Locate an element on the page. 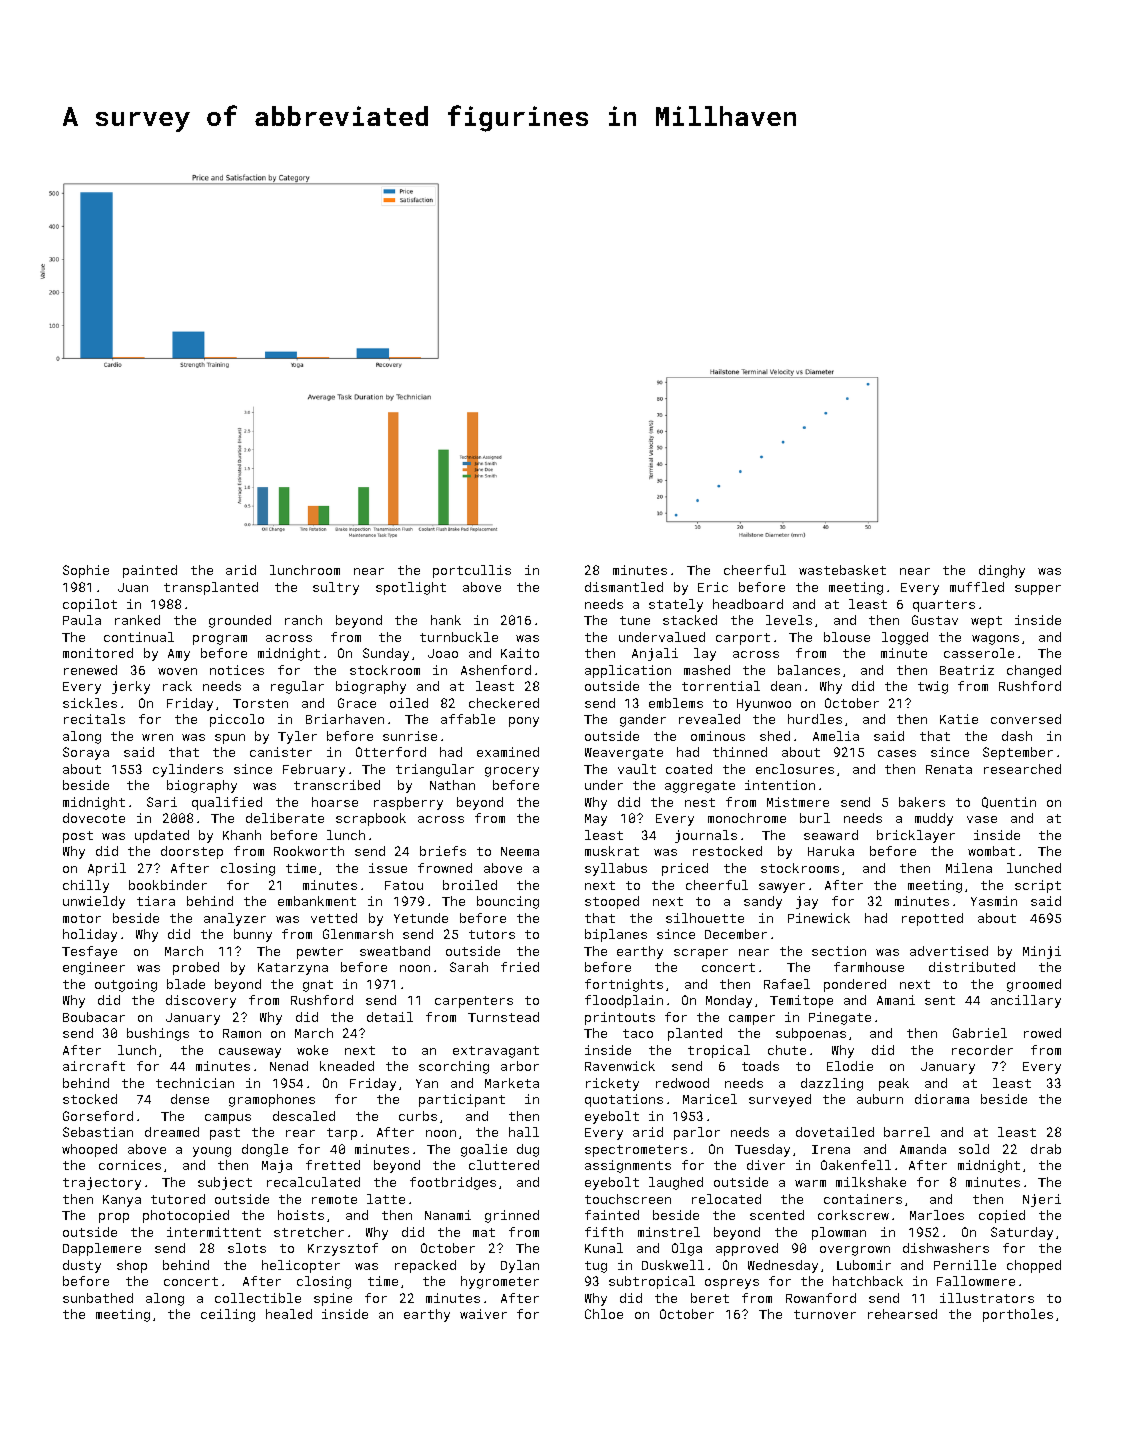 Image resolution: width=1125 pixels, height=1456 pixels. repotted is located at coordinates (932, 919).
